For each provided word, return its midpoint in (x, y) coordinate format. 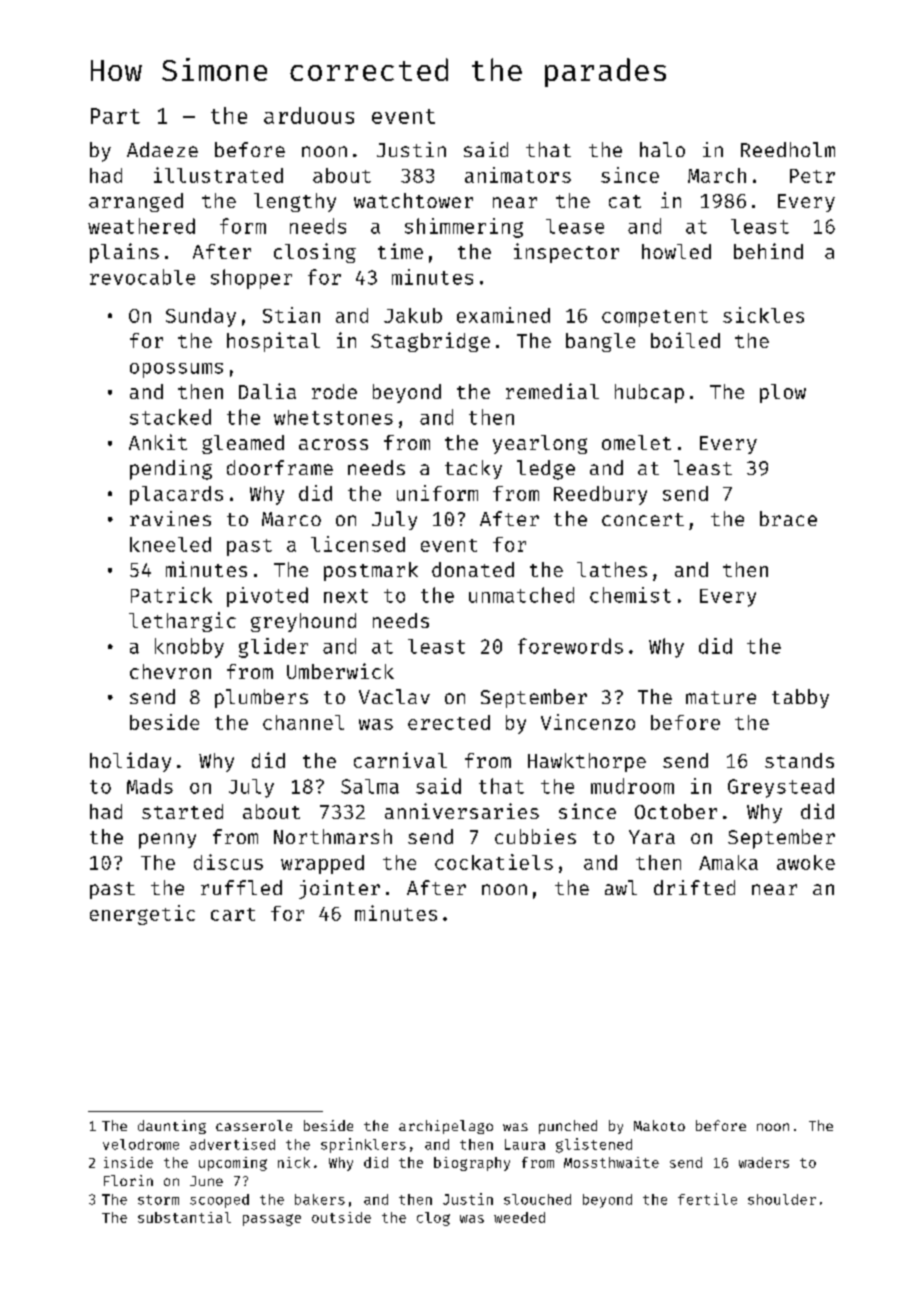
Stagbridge (430, 342)
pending (171, 470)
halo (662, 149)
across (333, 444)
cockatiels (494, 862)
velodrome (141, 1144)
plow (783, 393)
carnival (400, 760)
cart (233, 914)
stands (799, 760)
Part (115, 116)
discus (228, 862)
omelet (636, 442)
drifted (694, 887)
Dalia (267, 391)
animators (518, 175)
